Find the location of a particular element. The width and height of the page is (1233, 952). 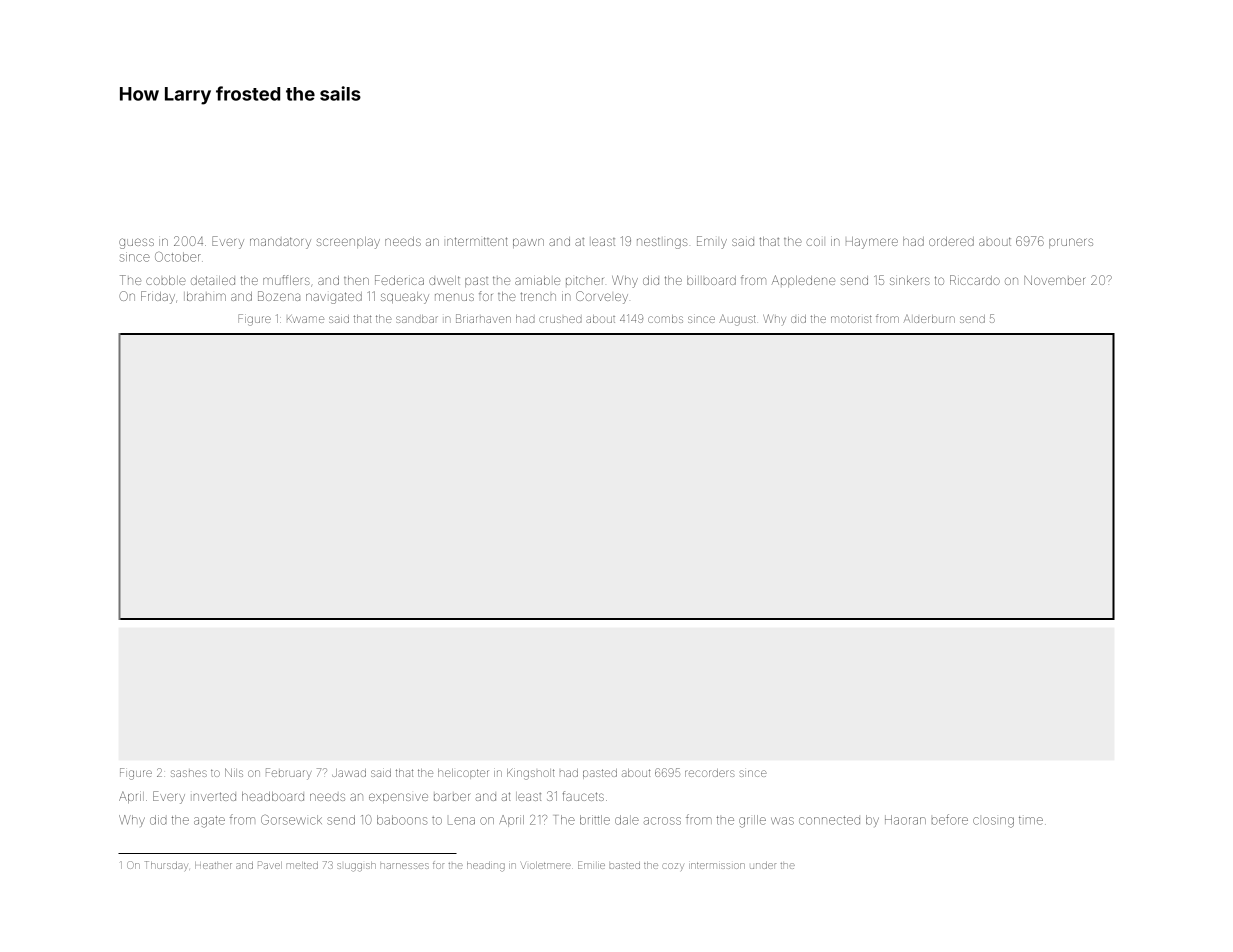

August is located at coordinates (737, 320).
